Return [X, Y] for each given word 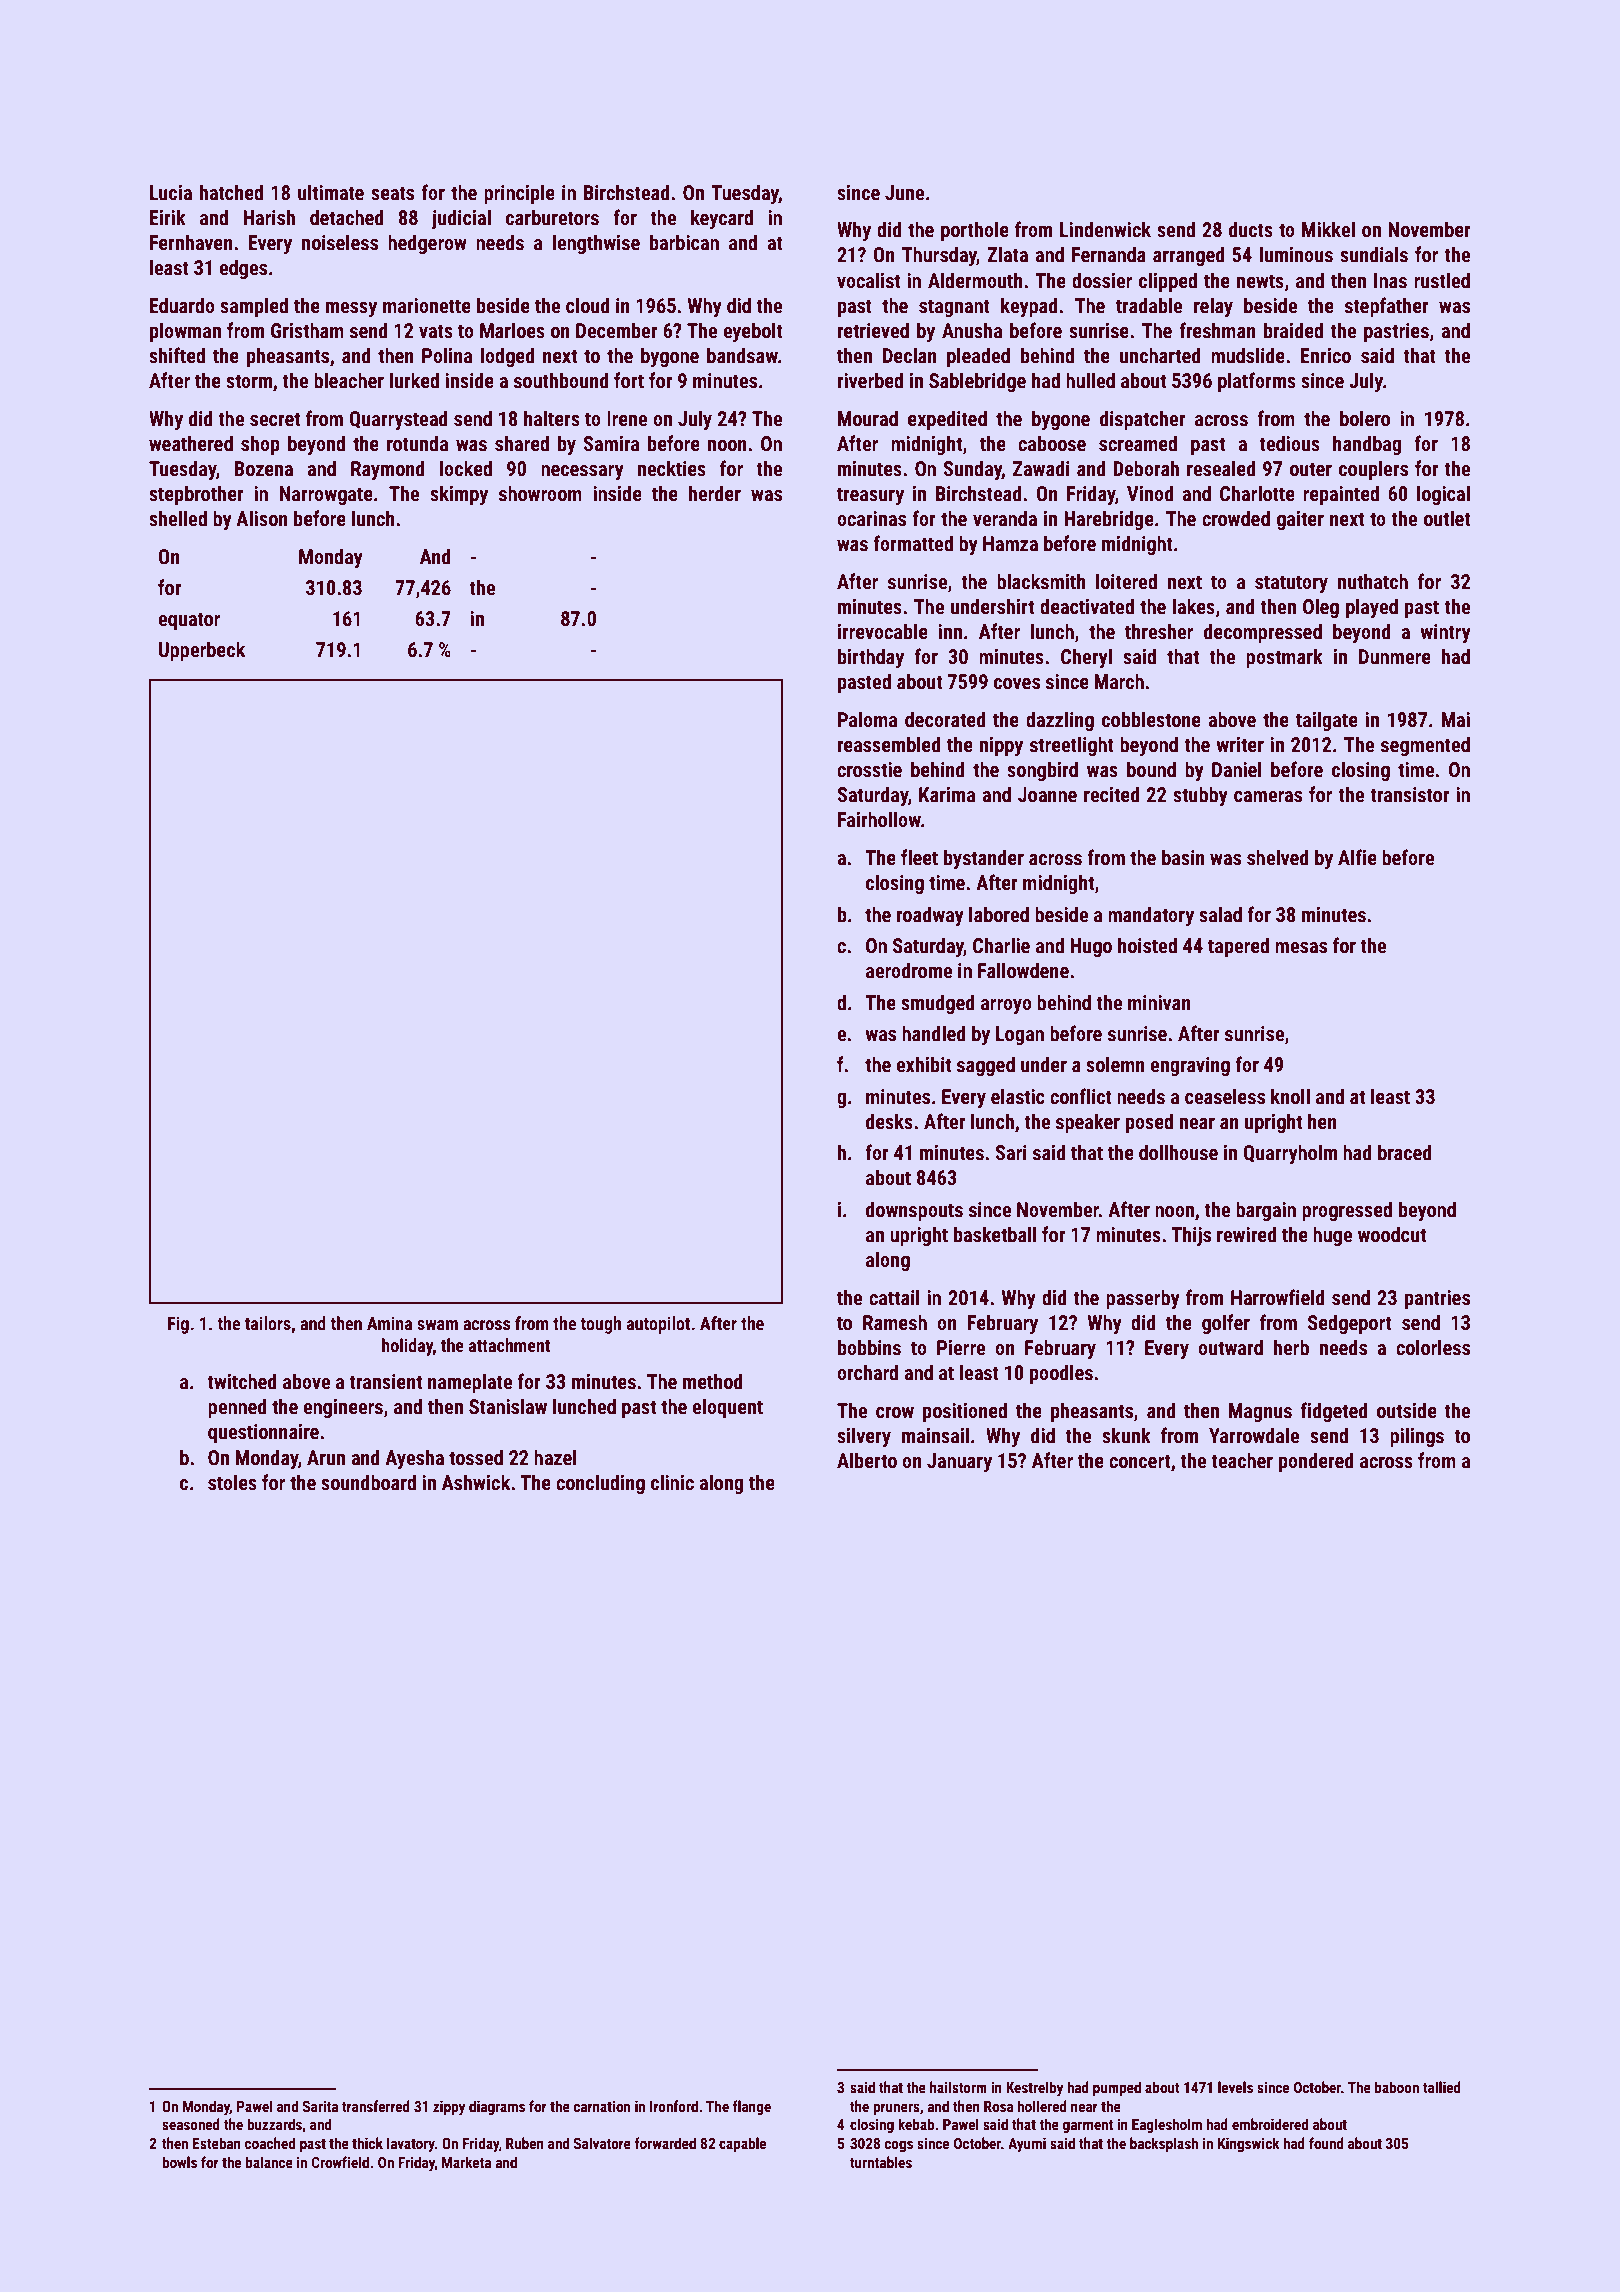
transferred [376, 2106]
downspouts [914, 1211]
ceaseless [1225, 1096]
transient [385, 1381]
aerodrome [909, 970]
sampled [254, 307]
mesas [1301, 947]
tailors [268, 1323]
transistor [1410, 794]
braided [1293, 330]
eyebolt [753, 332]
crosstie [869, 769]
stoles [232, 1482]
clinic [672, 1482]
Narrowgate [326, 495]
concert [1140, 1461]
